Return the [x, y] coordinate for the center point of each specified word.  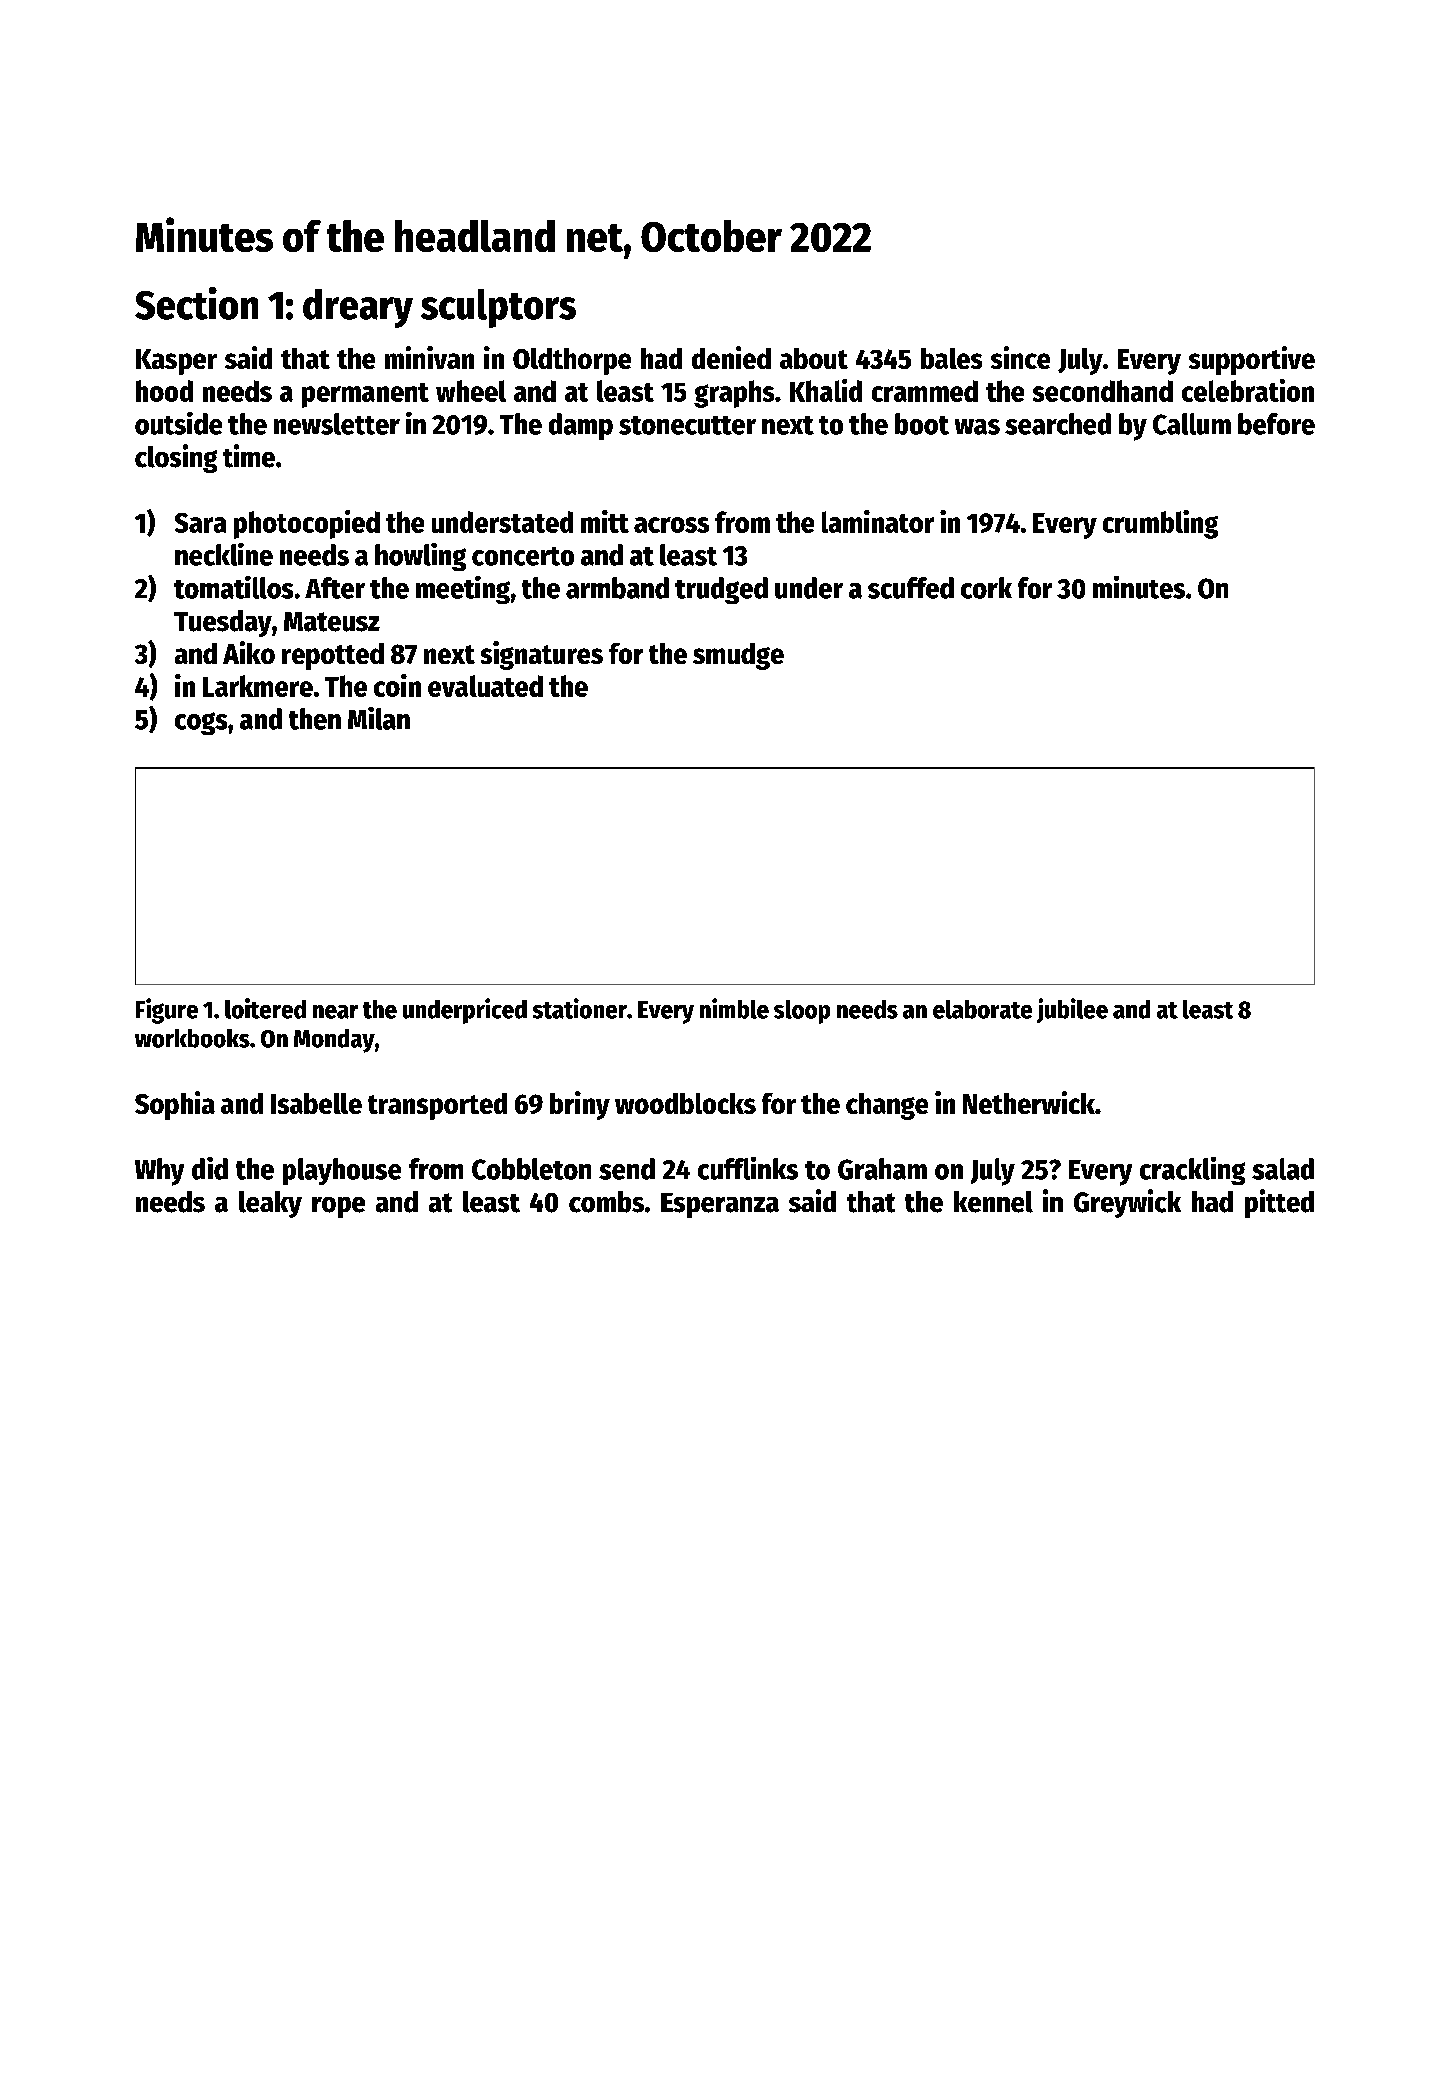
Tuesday [223, 623]
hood [164, 391]
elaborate [982, 1009]
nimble [734, 1008]
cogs [201, 723]
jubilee [1072, 1010]
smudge [738, 656]
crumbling [1160, 524]
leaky [270, 1204]
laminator [878, 521]
